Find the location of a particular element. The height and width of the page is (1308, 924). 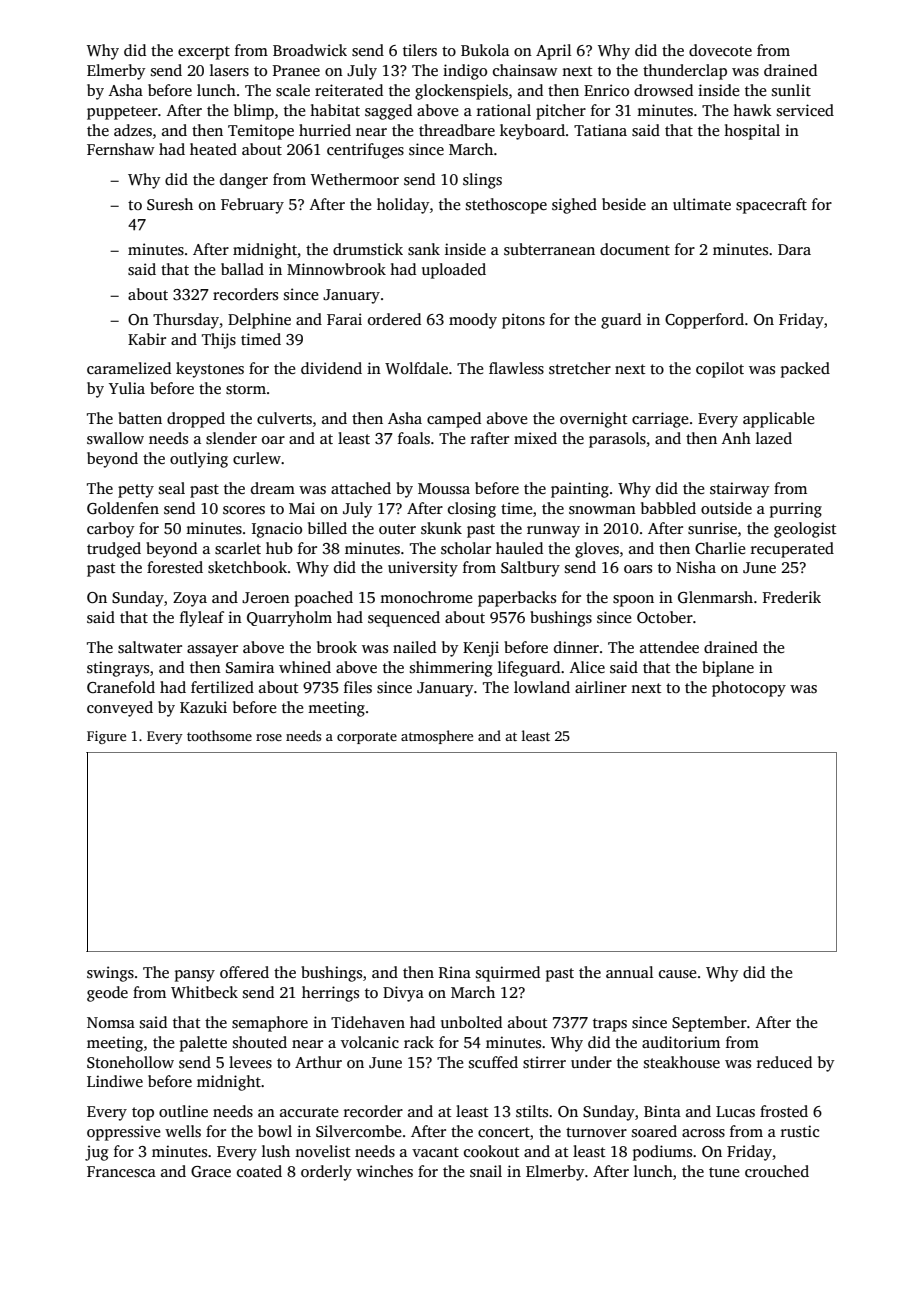

snail is located at coordinates (486, 1171).
